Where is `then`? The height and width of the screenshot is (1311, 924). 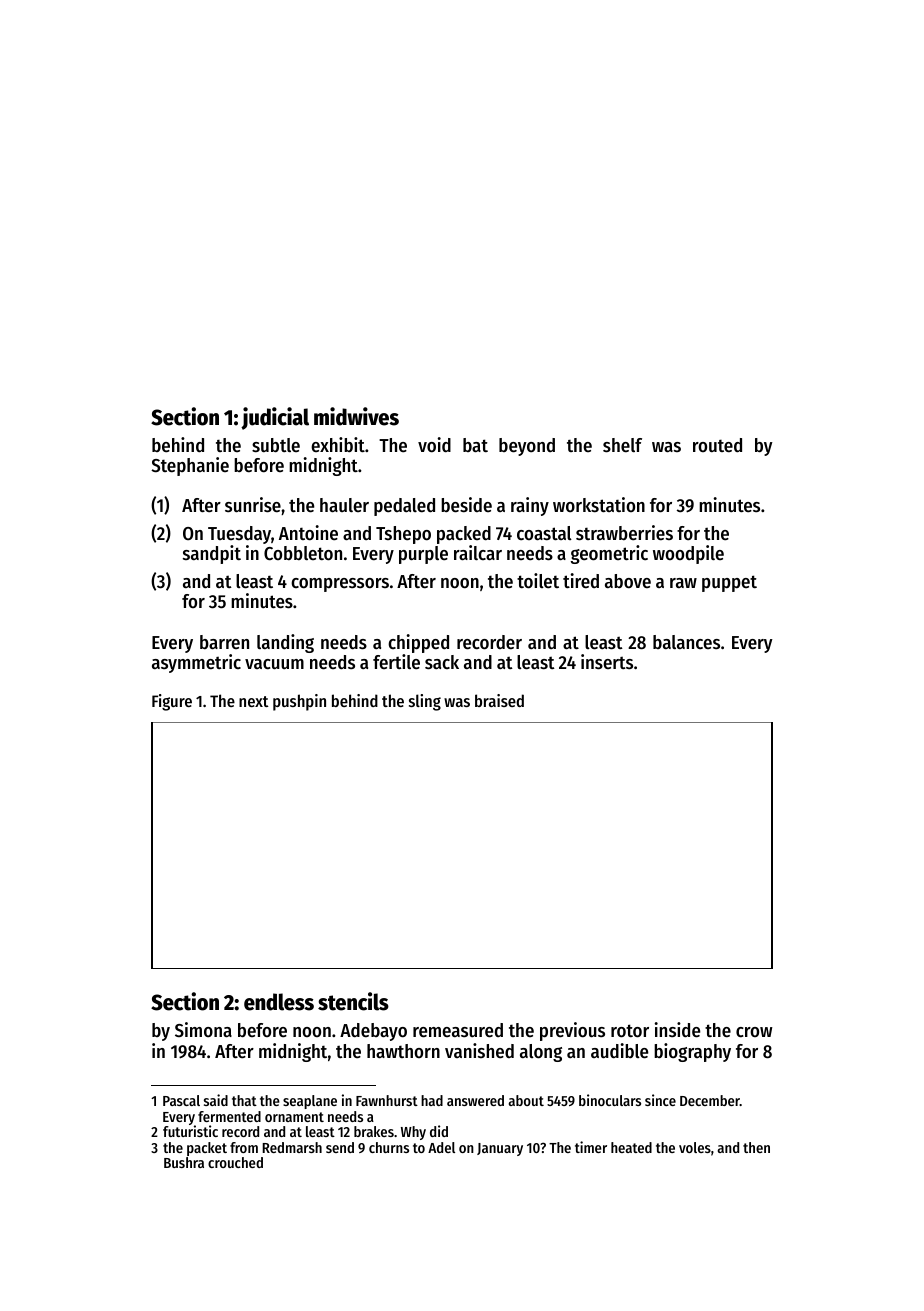
then is located at coordinates (756, 1147).
